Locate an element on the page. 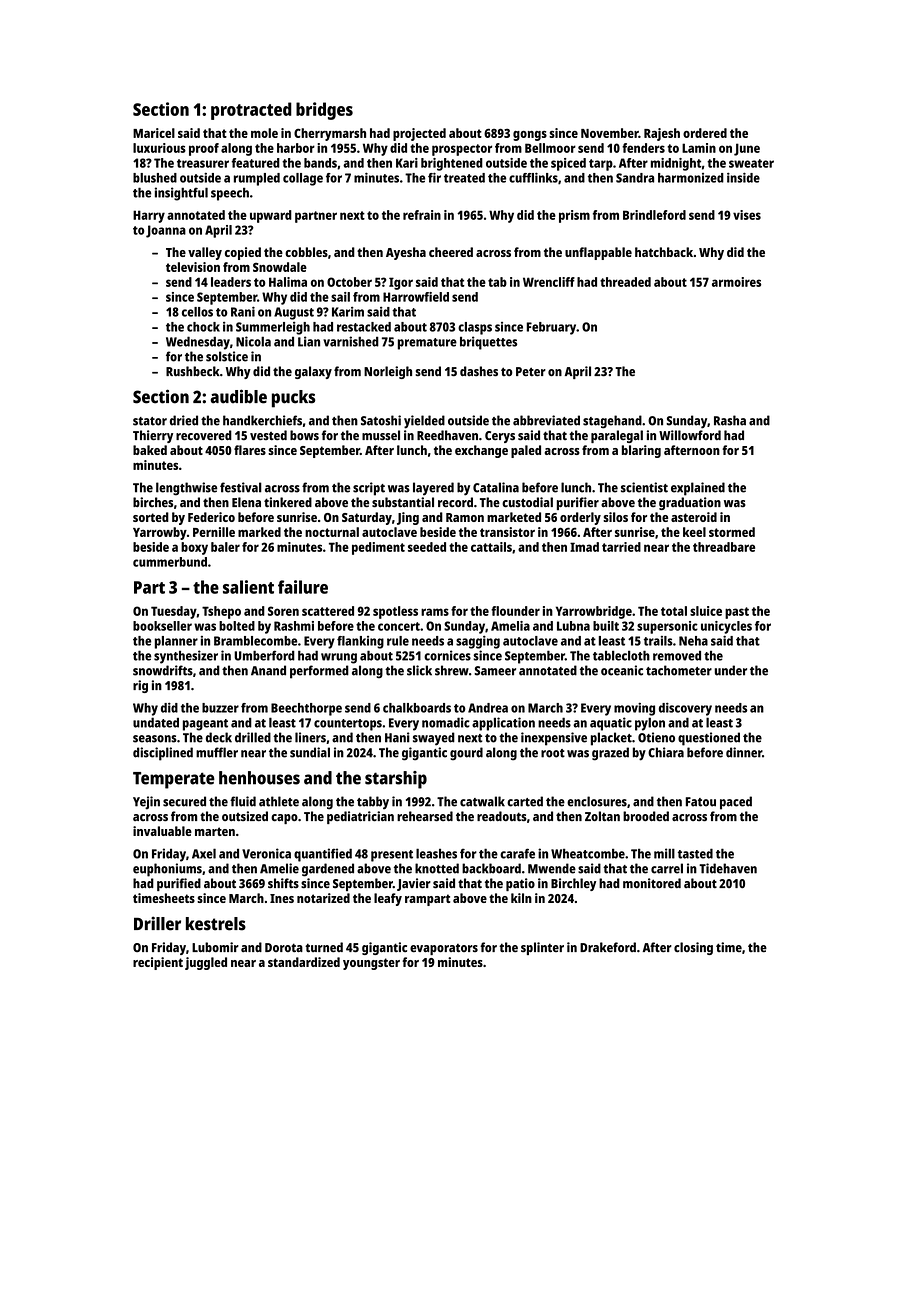  leafy is located at coordinates (388, 899).
